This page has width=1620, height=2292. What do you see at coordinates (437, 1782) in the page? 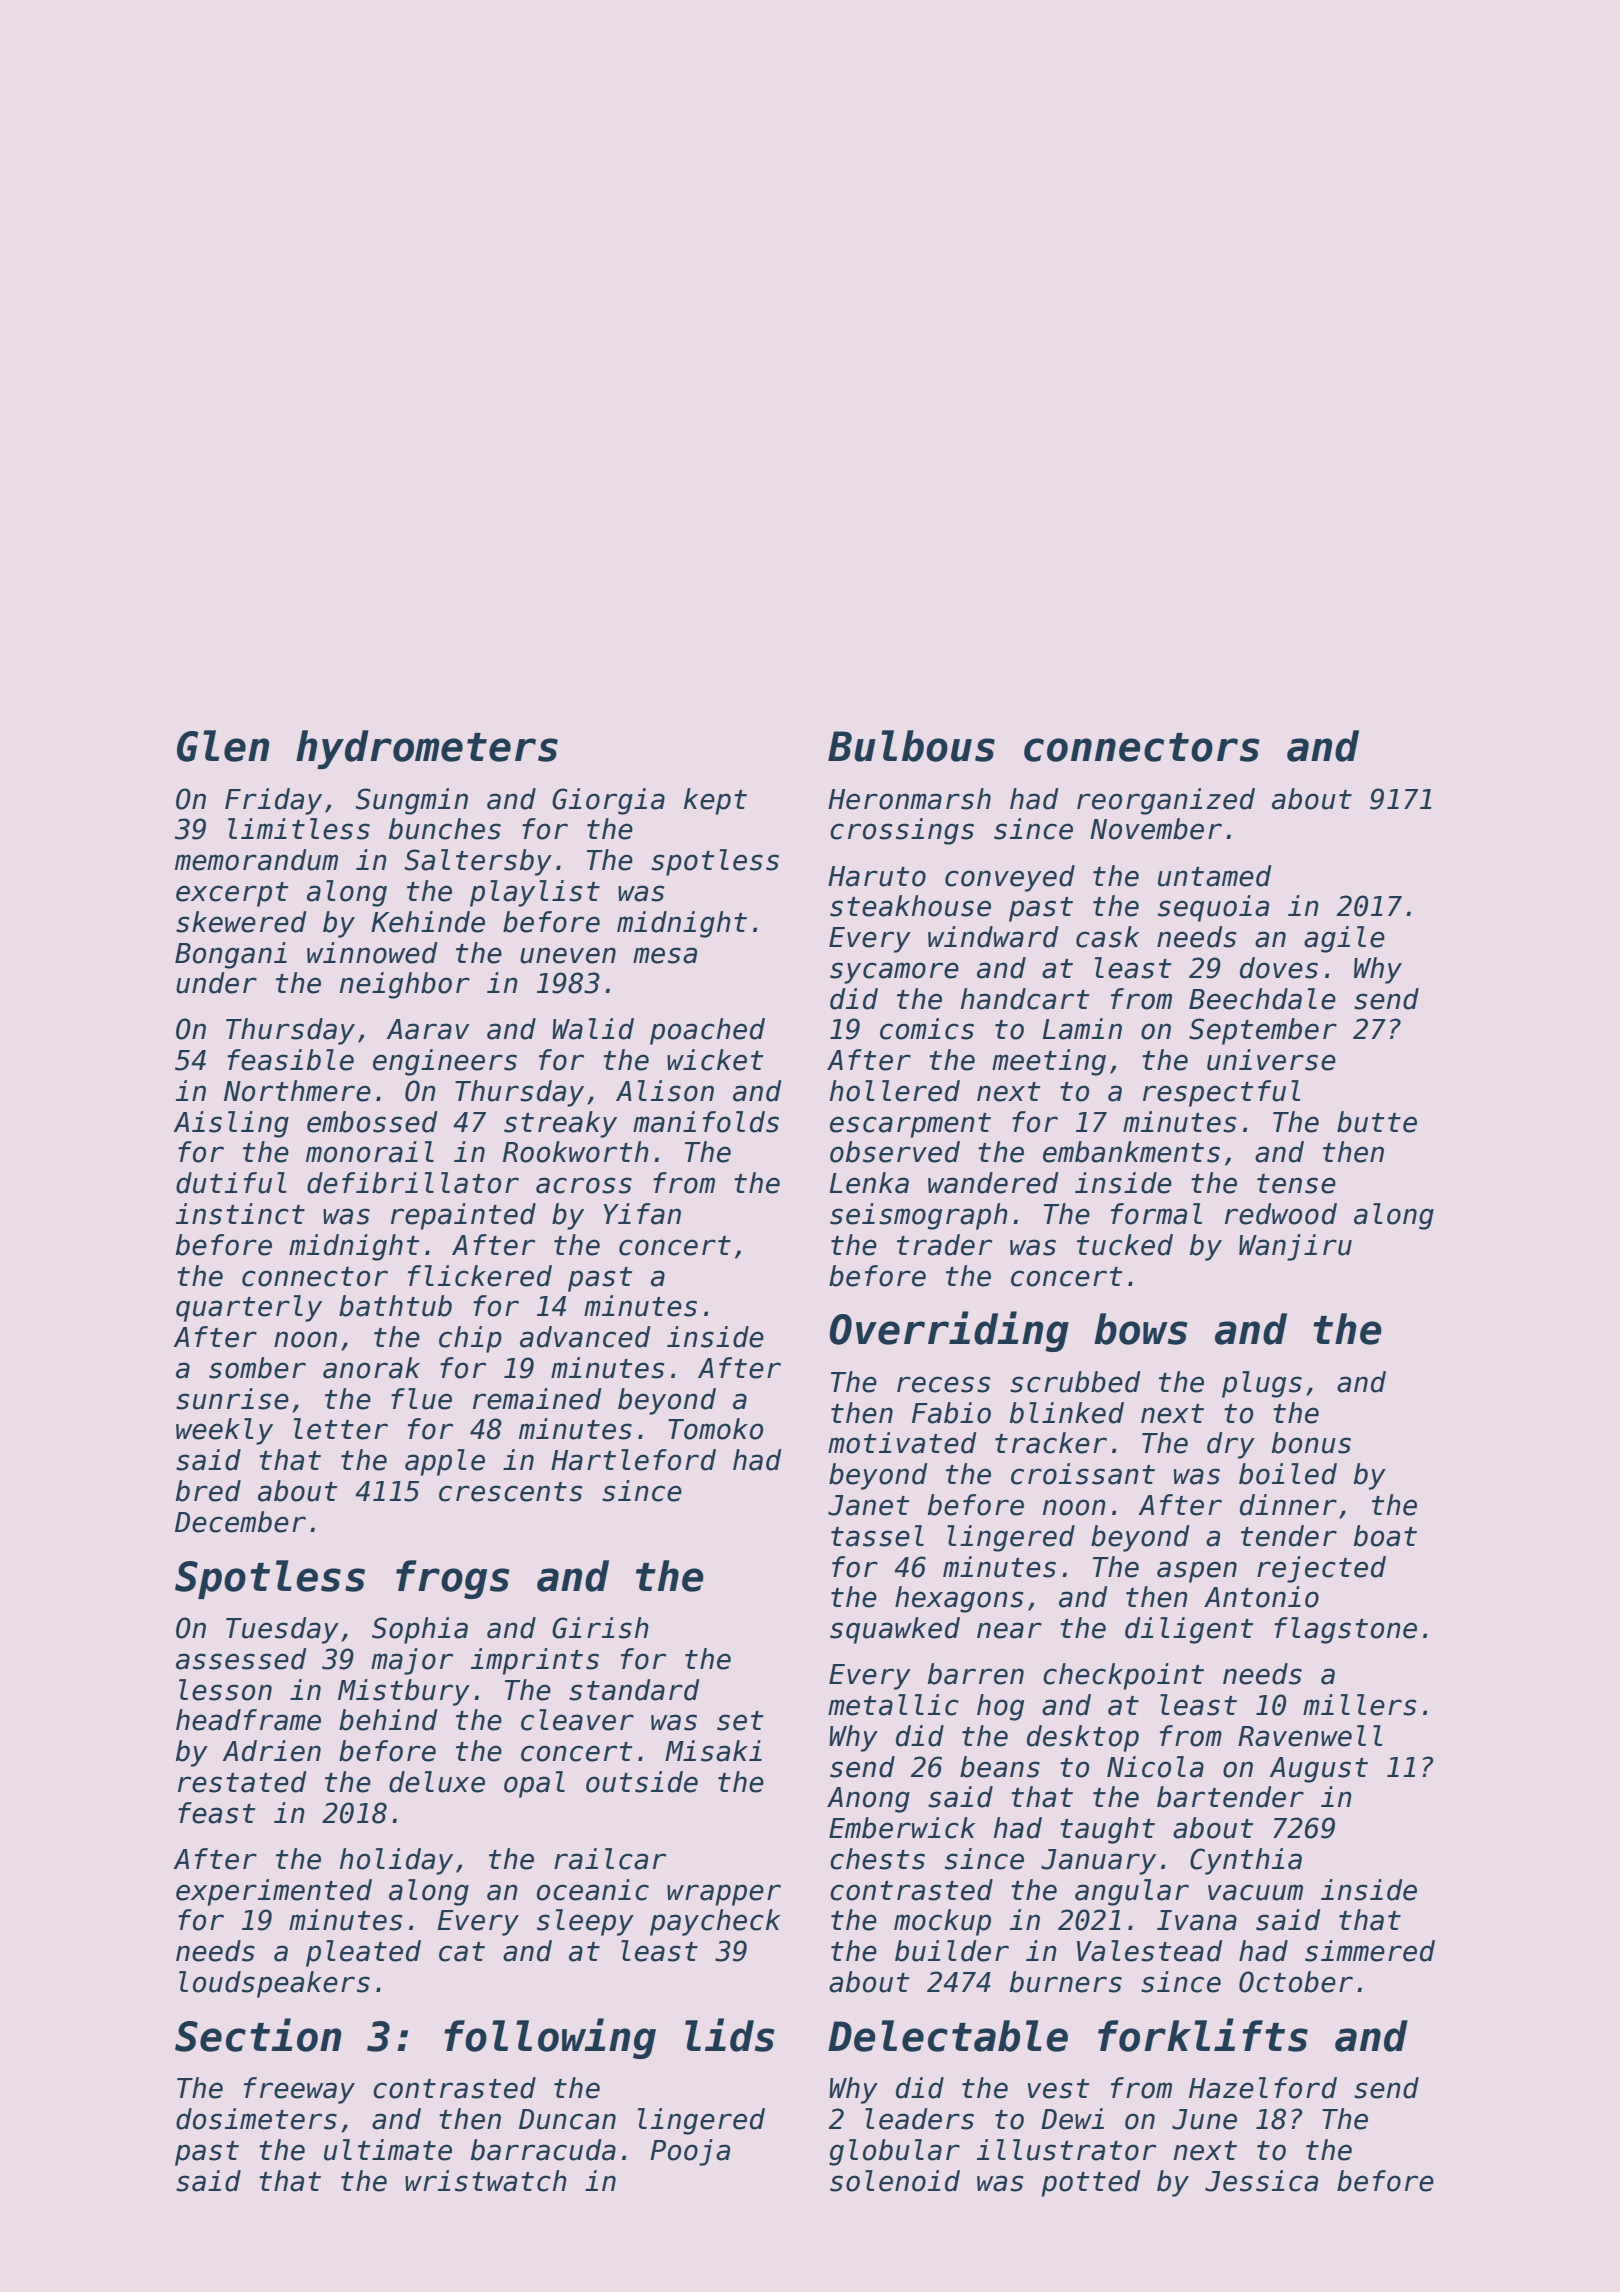
I see `deluxe` at bounding box center [437, 1782].
